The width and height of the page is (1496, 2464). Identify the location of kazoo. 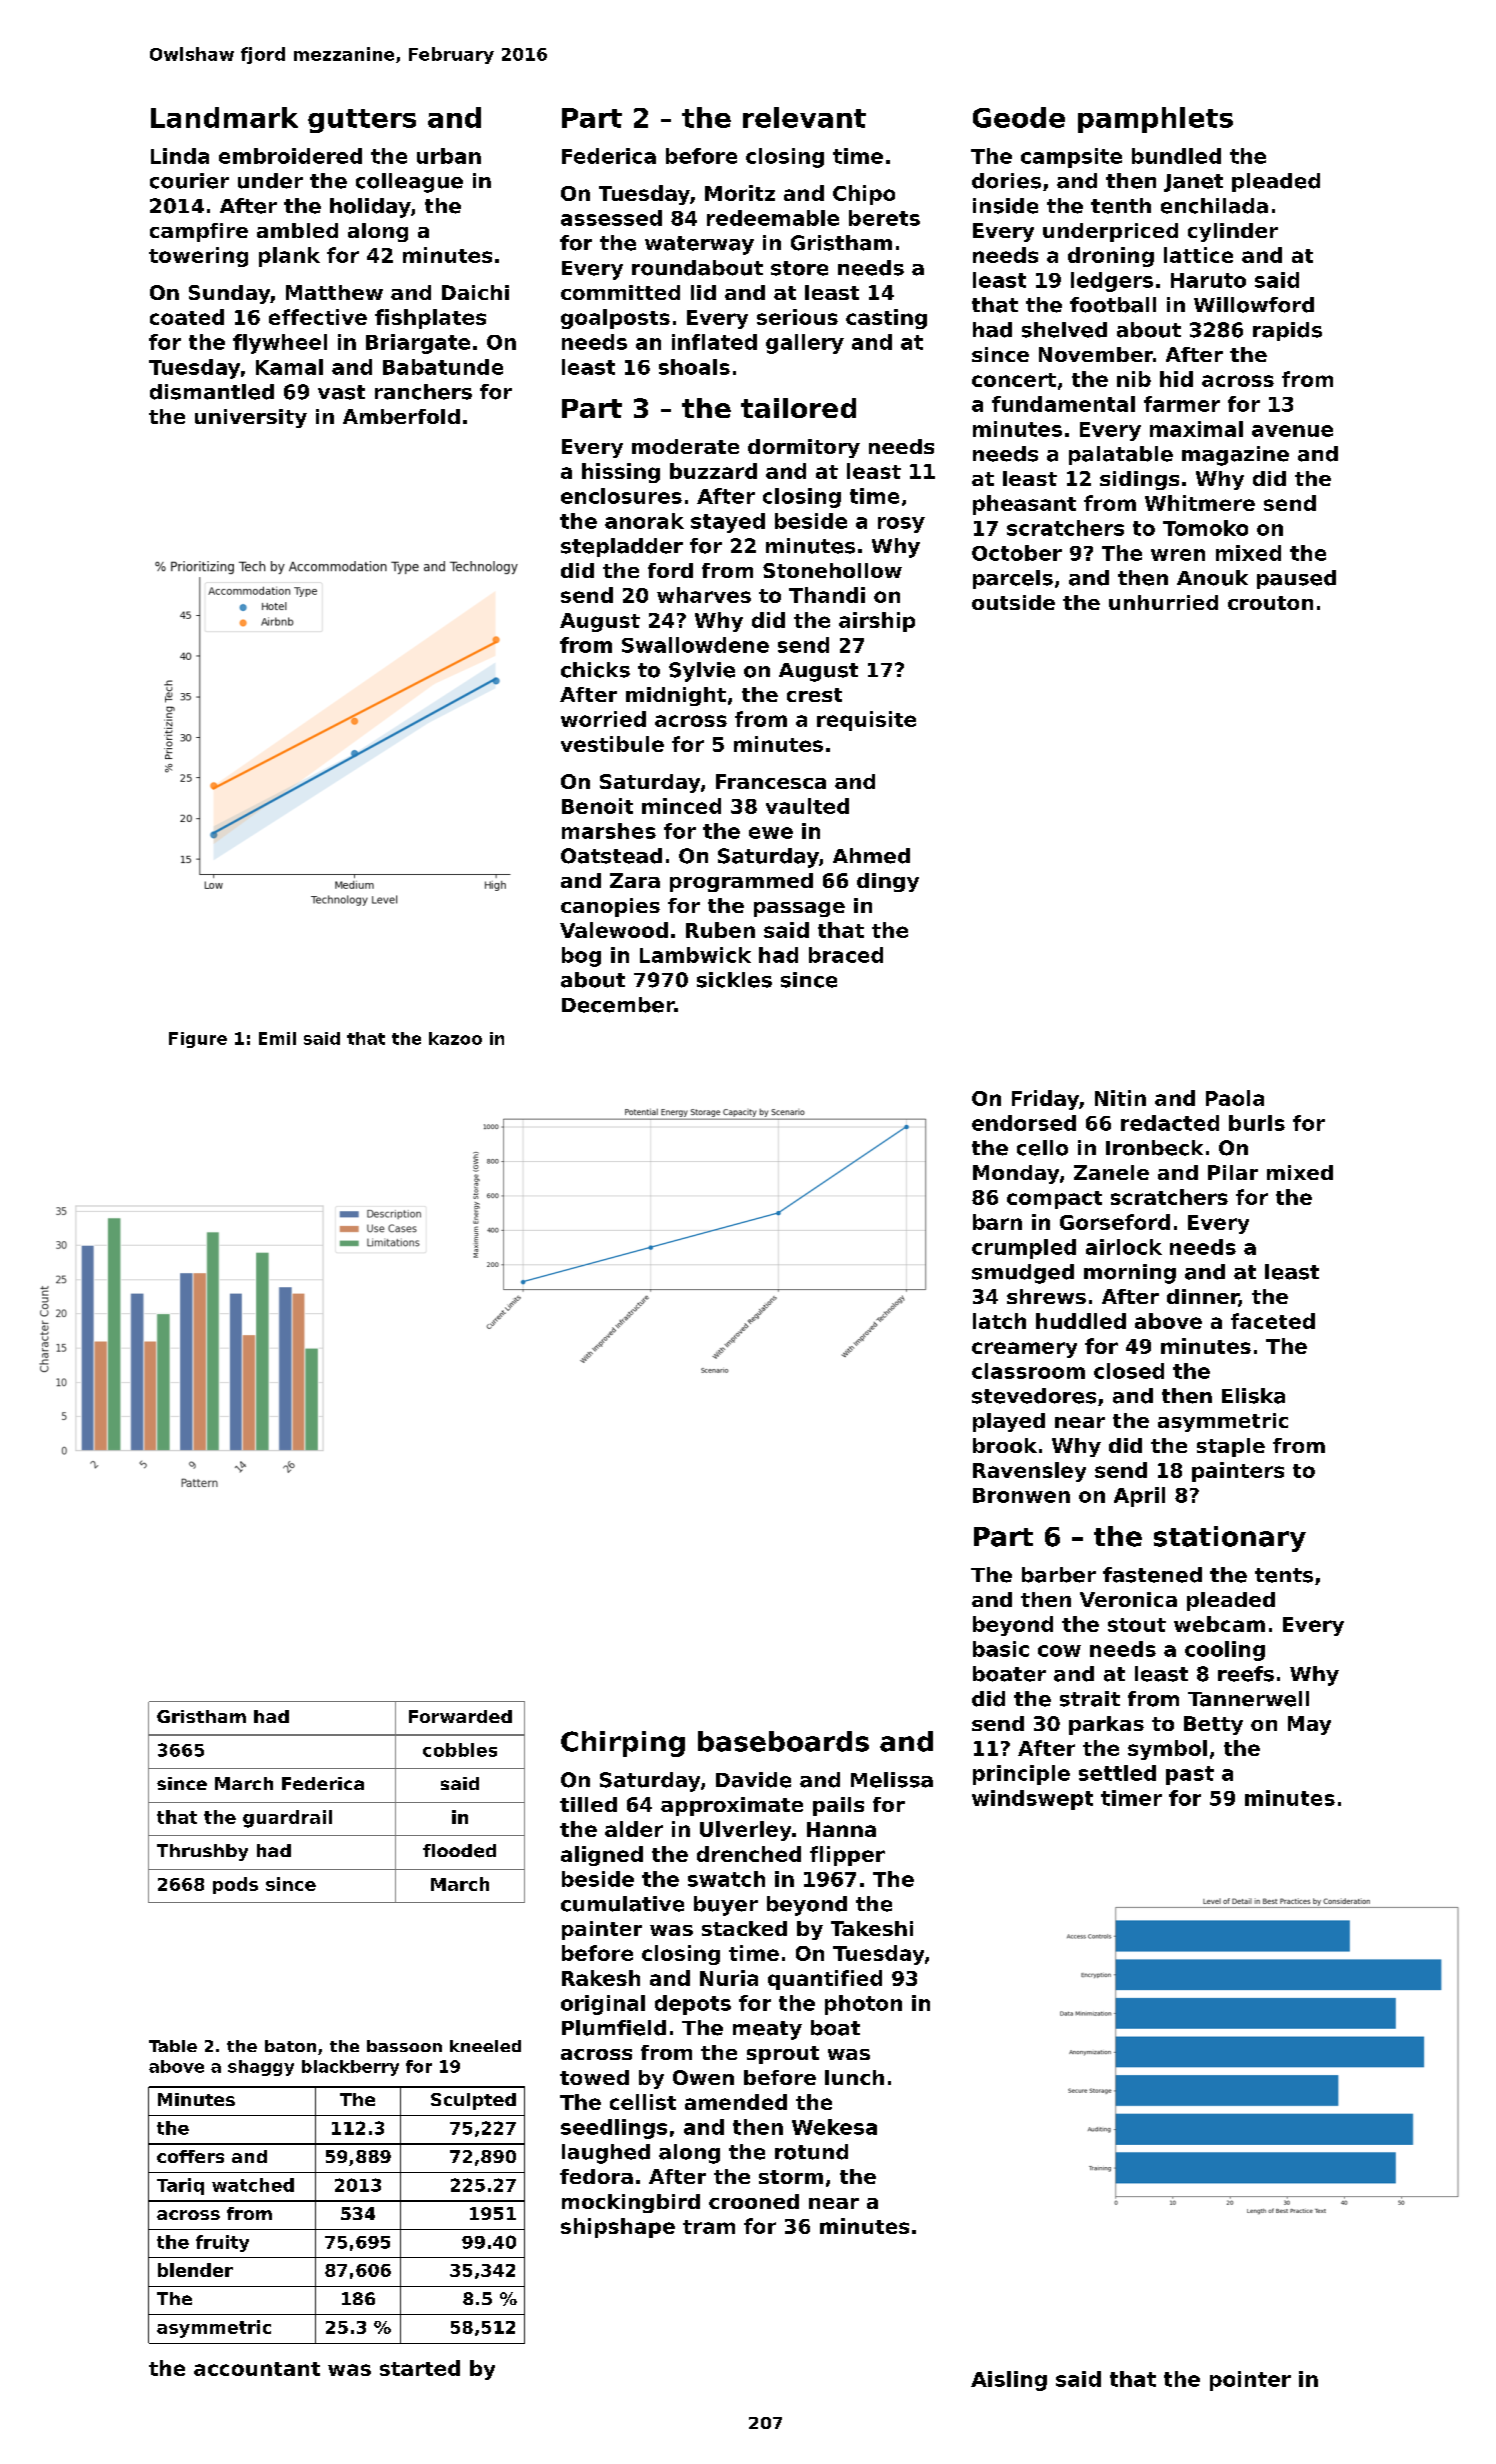
(455, 1038).
